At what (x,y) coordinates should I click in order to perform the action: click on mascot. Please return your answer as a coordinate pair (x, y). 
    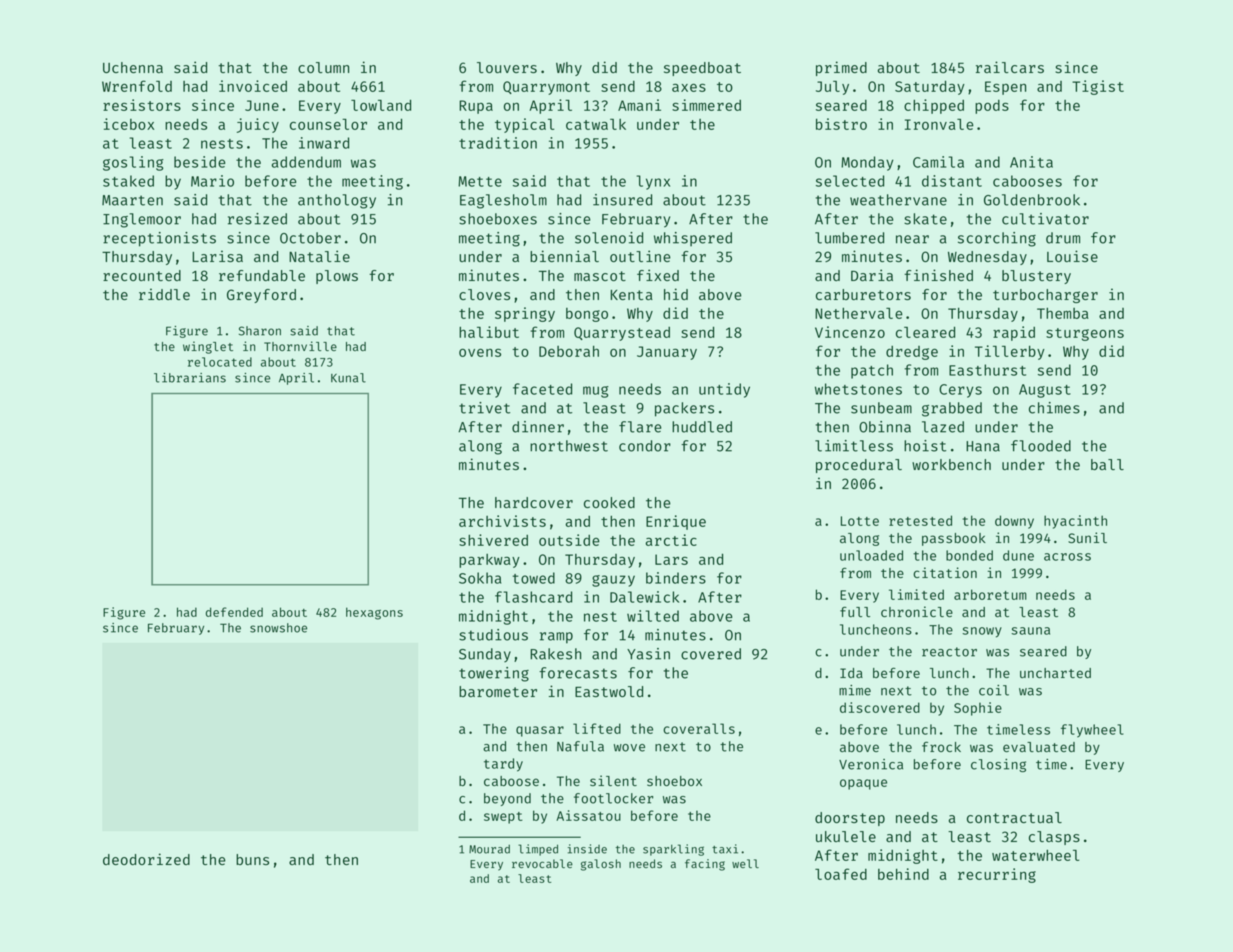
    Looking at the image, I should click on (600, 276).
